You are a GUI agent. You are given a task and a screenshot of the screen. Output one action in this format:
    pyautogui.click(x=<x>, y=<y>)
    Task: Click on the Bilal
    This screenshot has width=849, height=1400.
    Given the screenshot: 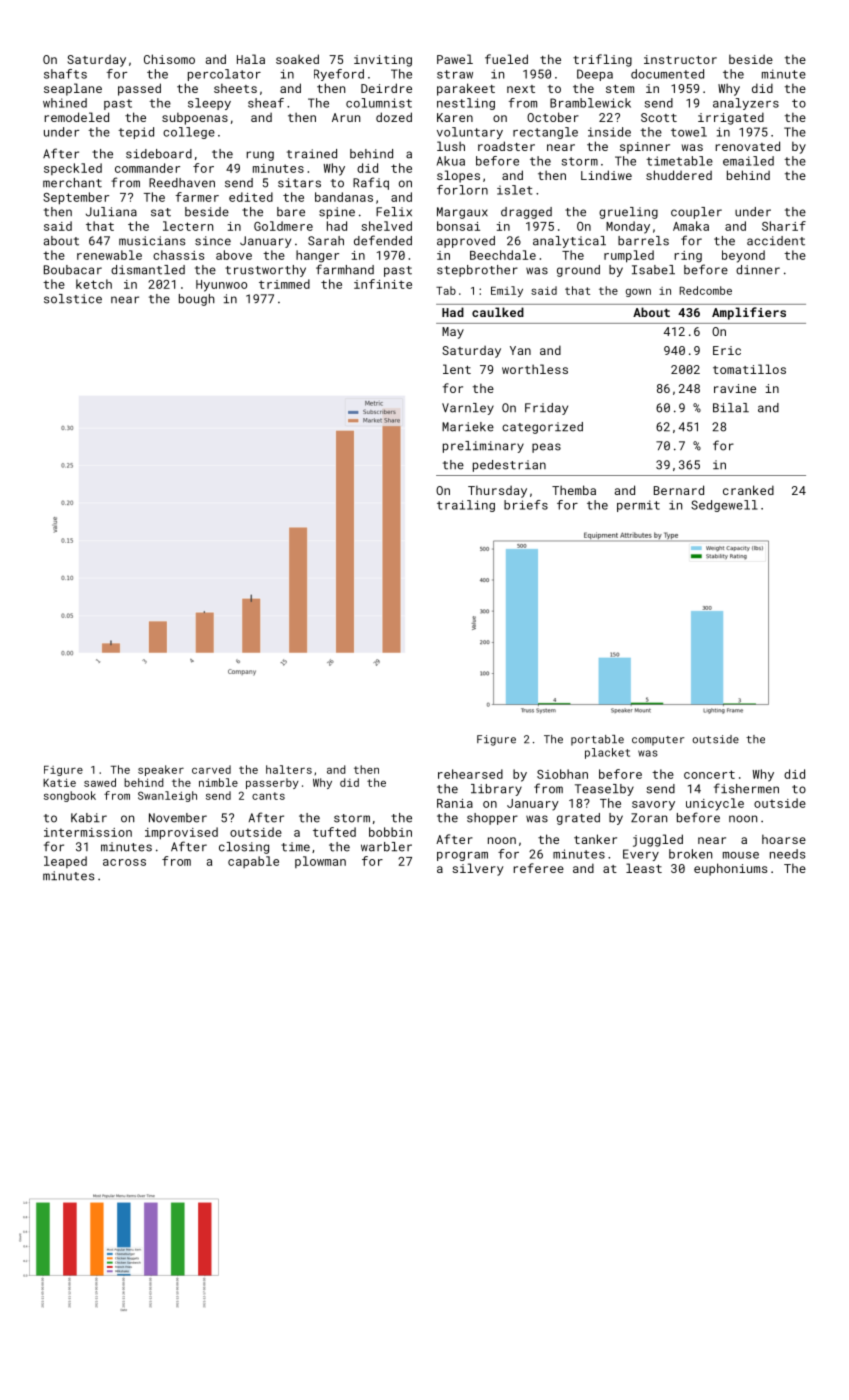 What is the action you would take?
    pyautogui.click(x=731, y=408)
